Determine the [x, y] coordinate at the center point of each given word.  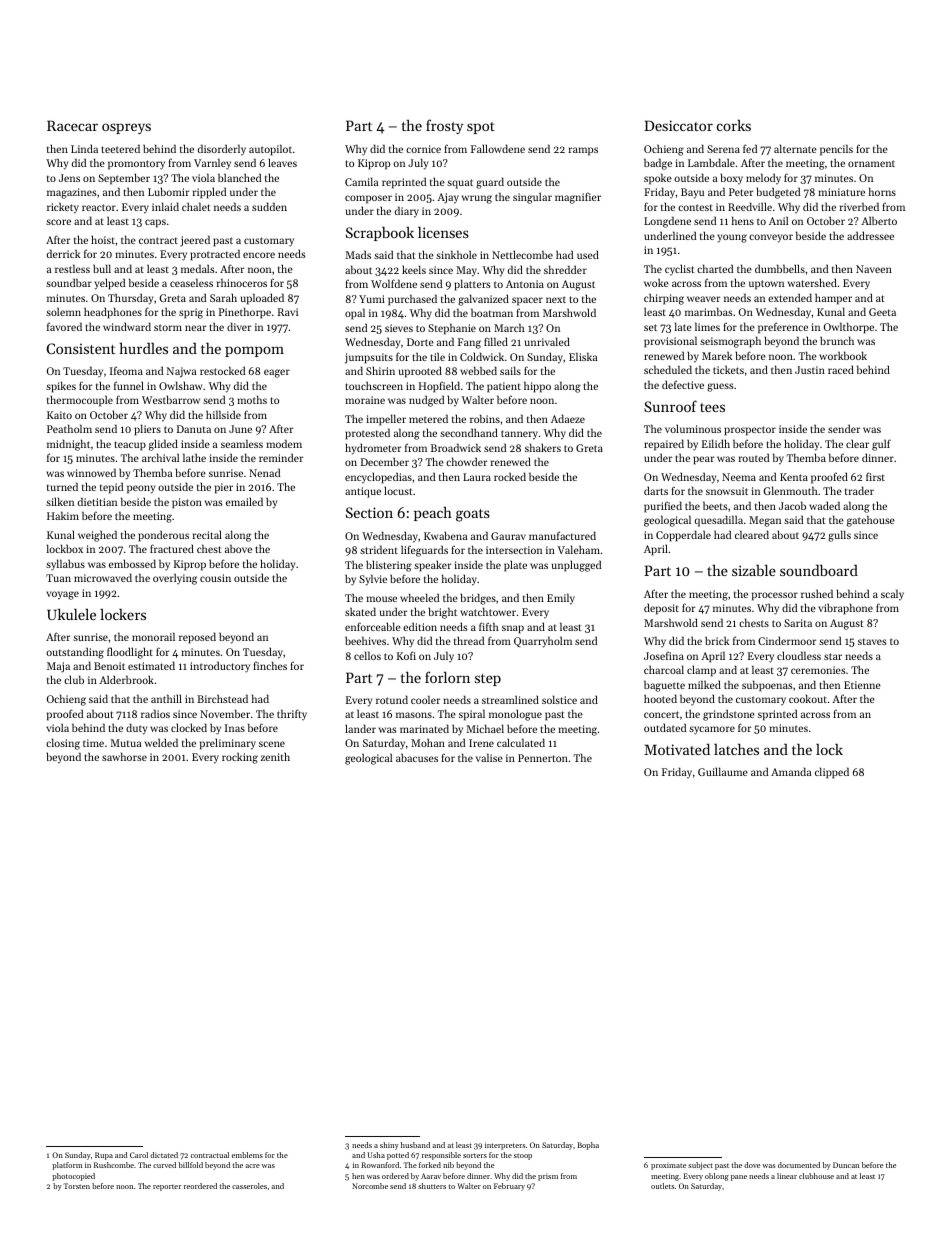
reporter [167, 1187]
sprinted [777, 715]
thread [469, 640]
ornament [871, 163]
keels [414, 269]
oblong [717, 1177]
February [509, 1187]
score [58, 222]
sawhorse [124, 756]
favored [64, 326]
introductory [220, 667]
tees [712, 407]
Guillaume [723, 771]
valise [489, 757]
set [650, 327]
